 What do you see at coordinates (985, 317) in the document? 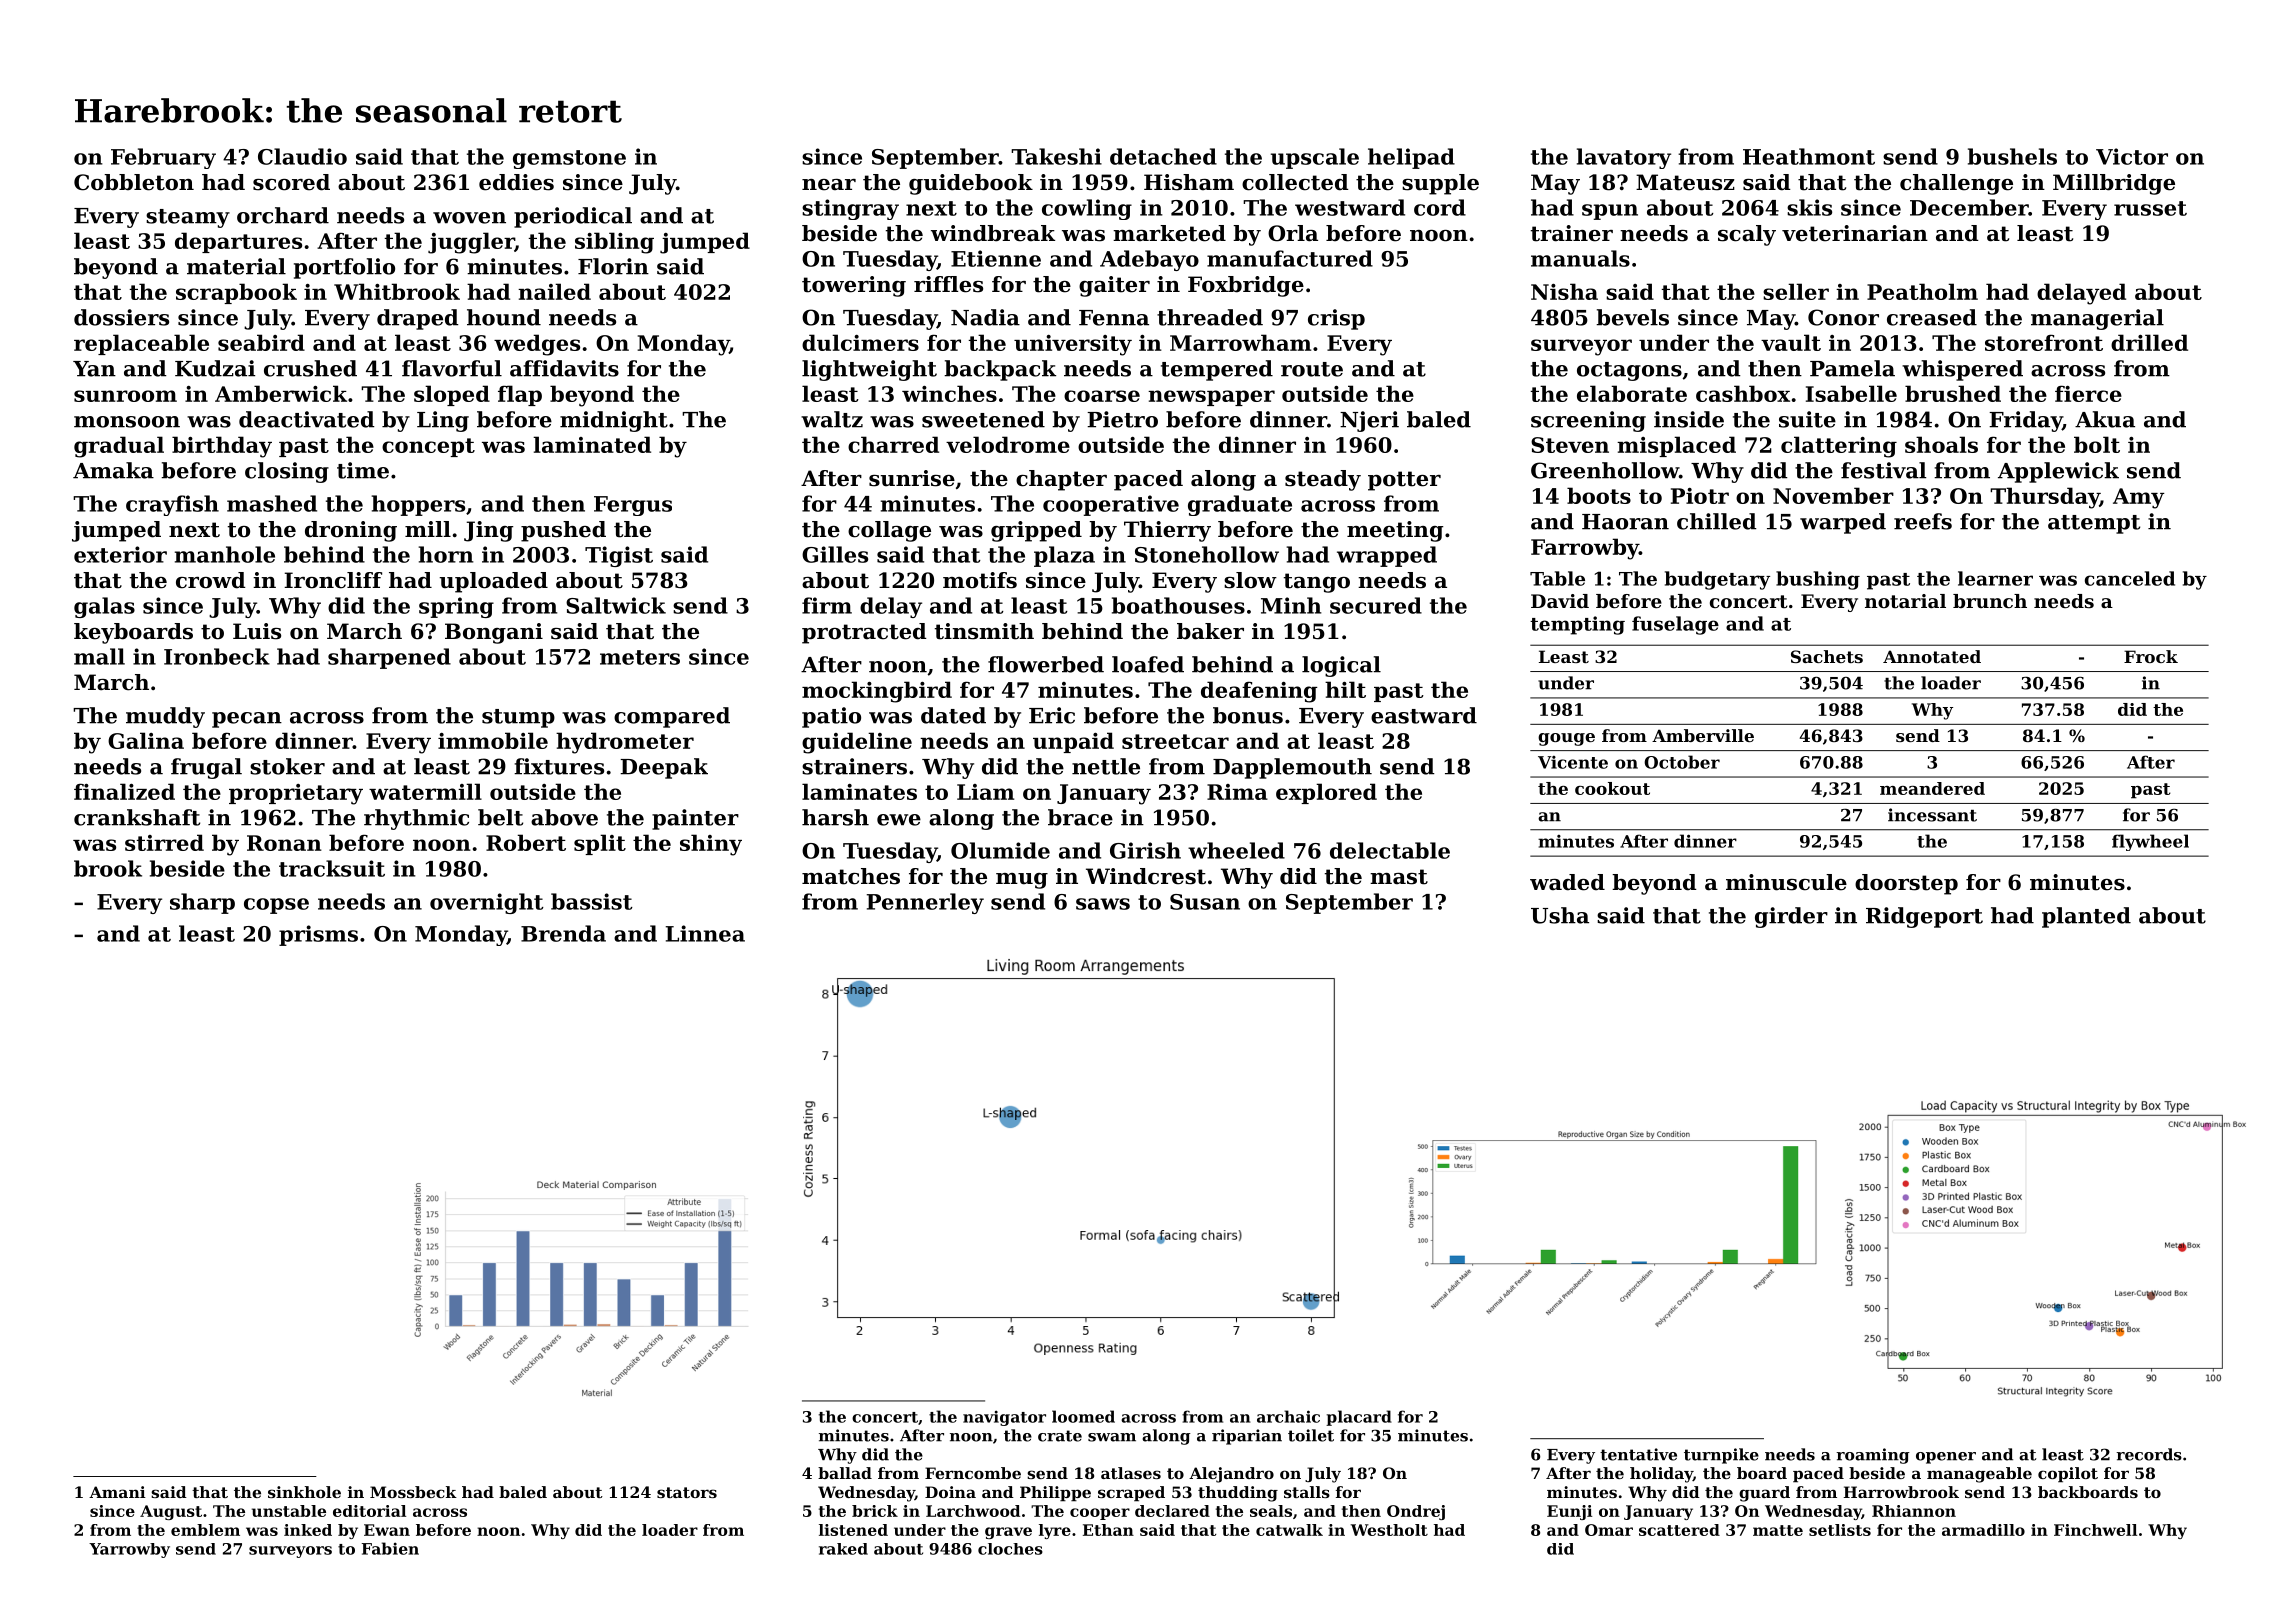
I see `Nadia` at bounding box center [985, 317].
